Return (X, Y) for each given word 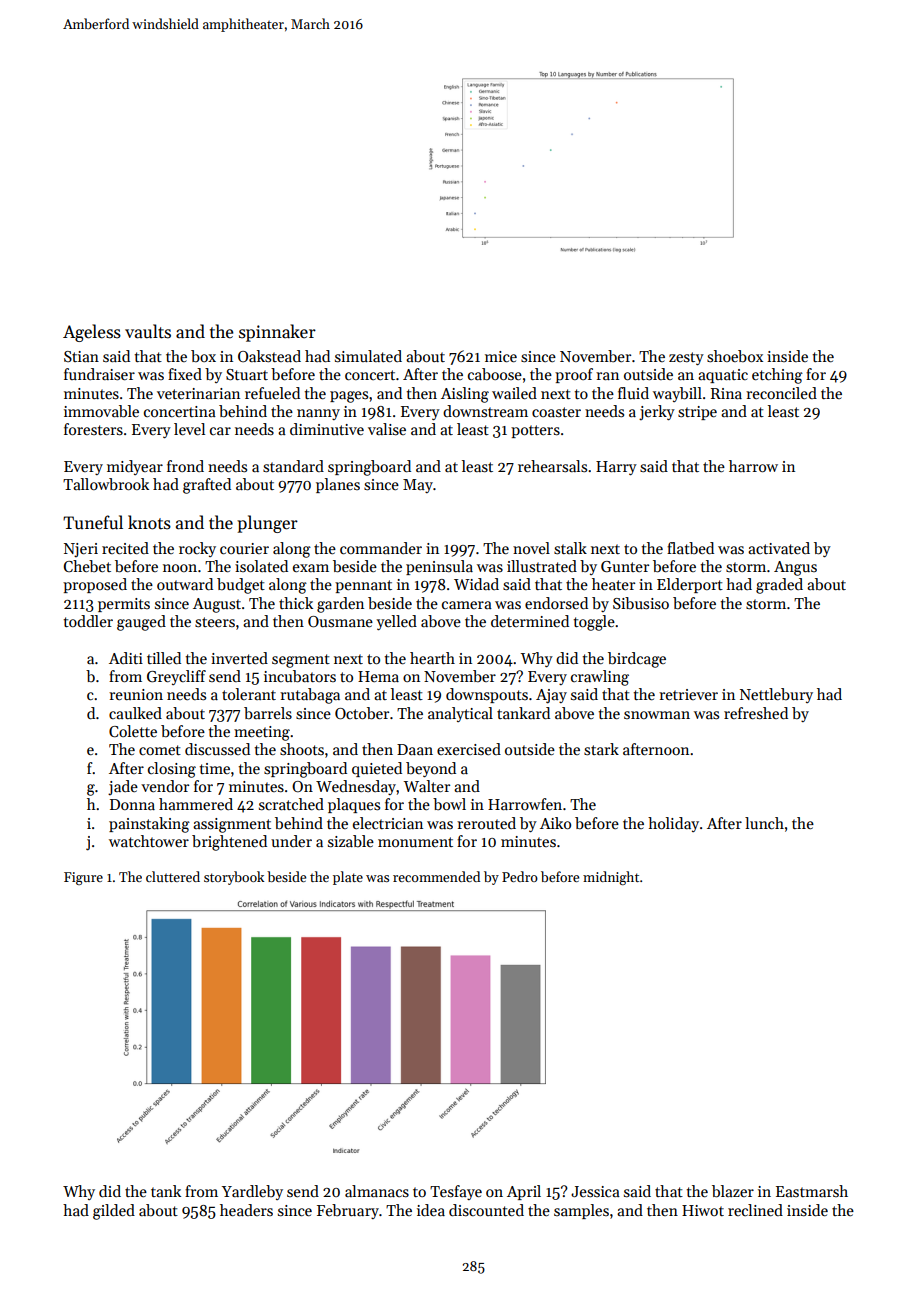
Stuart (247, 374)
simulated (368, 356)
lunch (764, 823)
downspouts (487, 695)
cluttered (173, 876)
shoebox (735, 356)
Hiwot (703, 1210)
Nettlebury (776, 695)
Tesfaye (456, 1192)
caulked (135, 713)
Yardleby (252, 1192)
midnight (611, 878)
